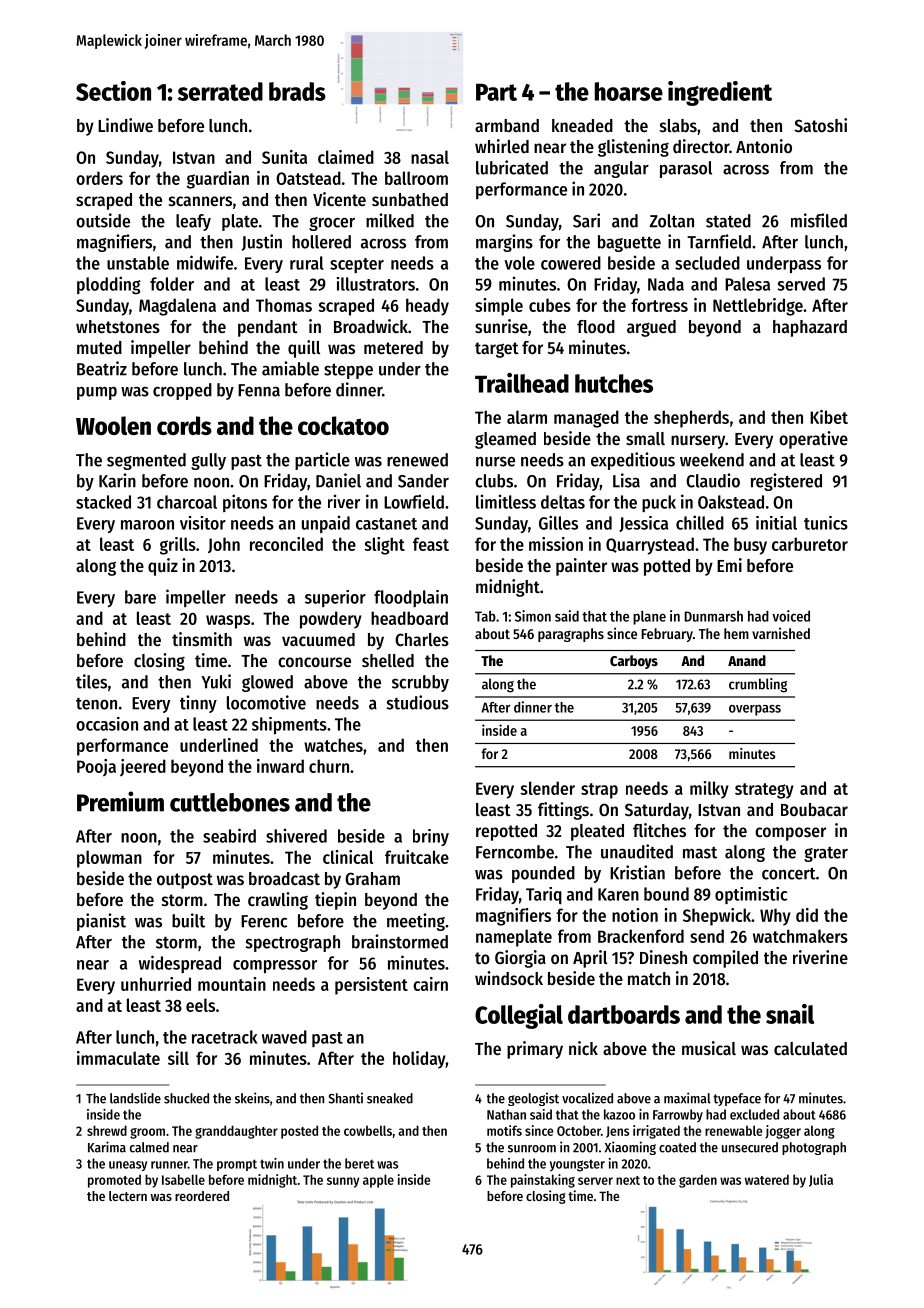 This document has height=1308, width=924. Describe the element at coordinates (807, 915) in the document. I see `did` at that location.
